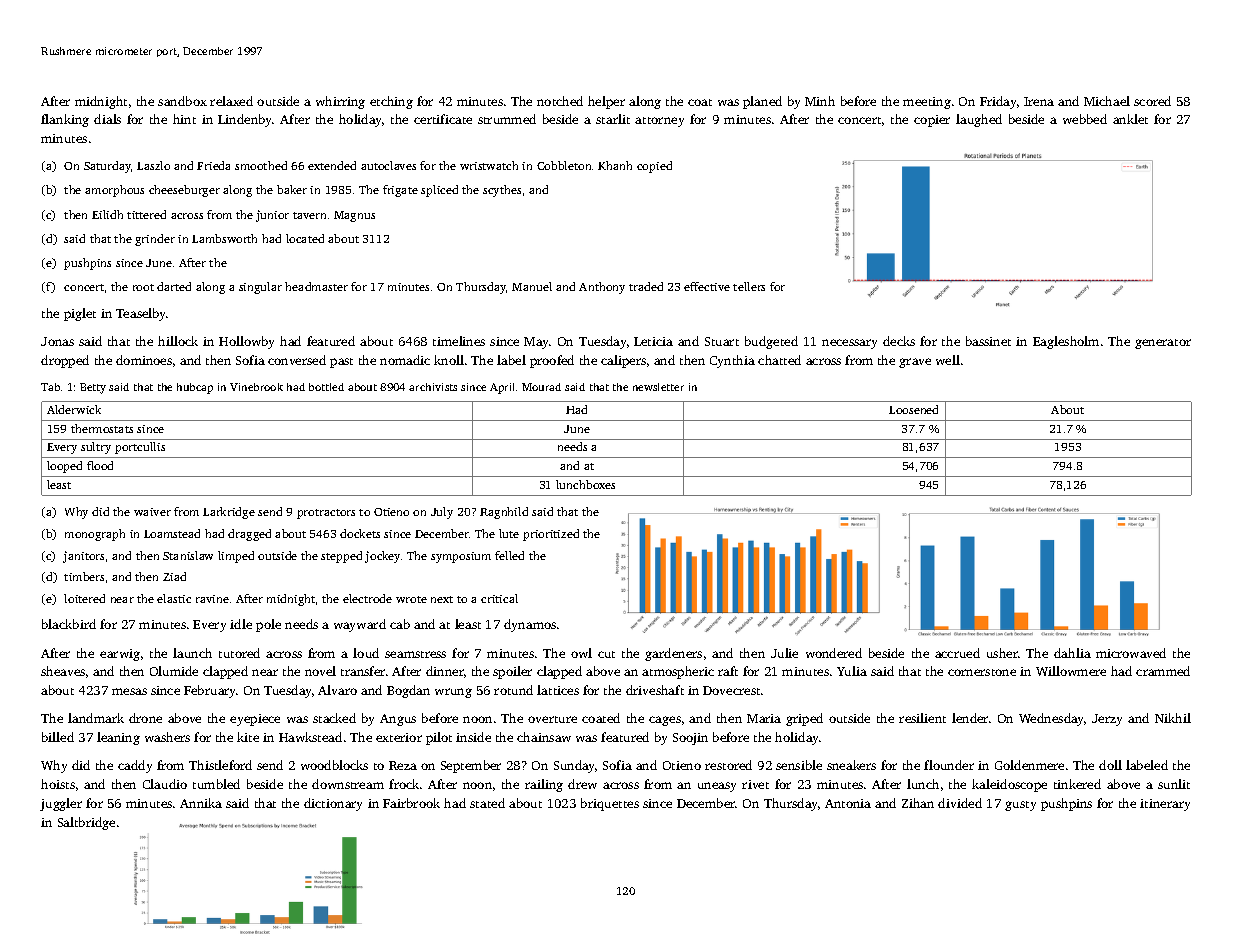  What do you see at coordinates (1131, 653) in the screenshot?
I see `microwaved` at bounding box center [1131, 653].
